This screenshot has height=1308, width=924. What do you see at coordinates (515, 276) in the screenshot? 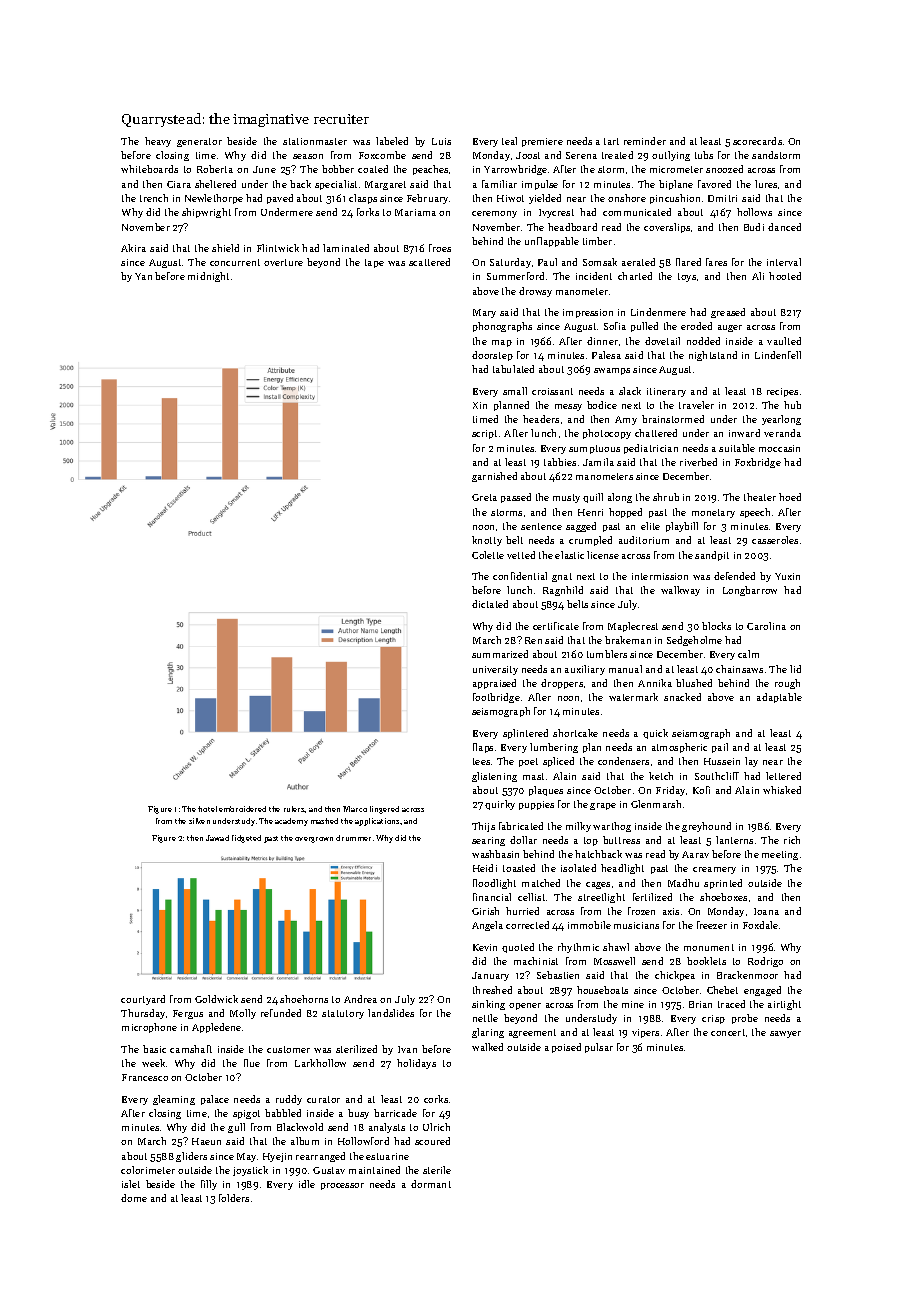
I see `Summerford` at bounding box center [515, 276].
